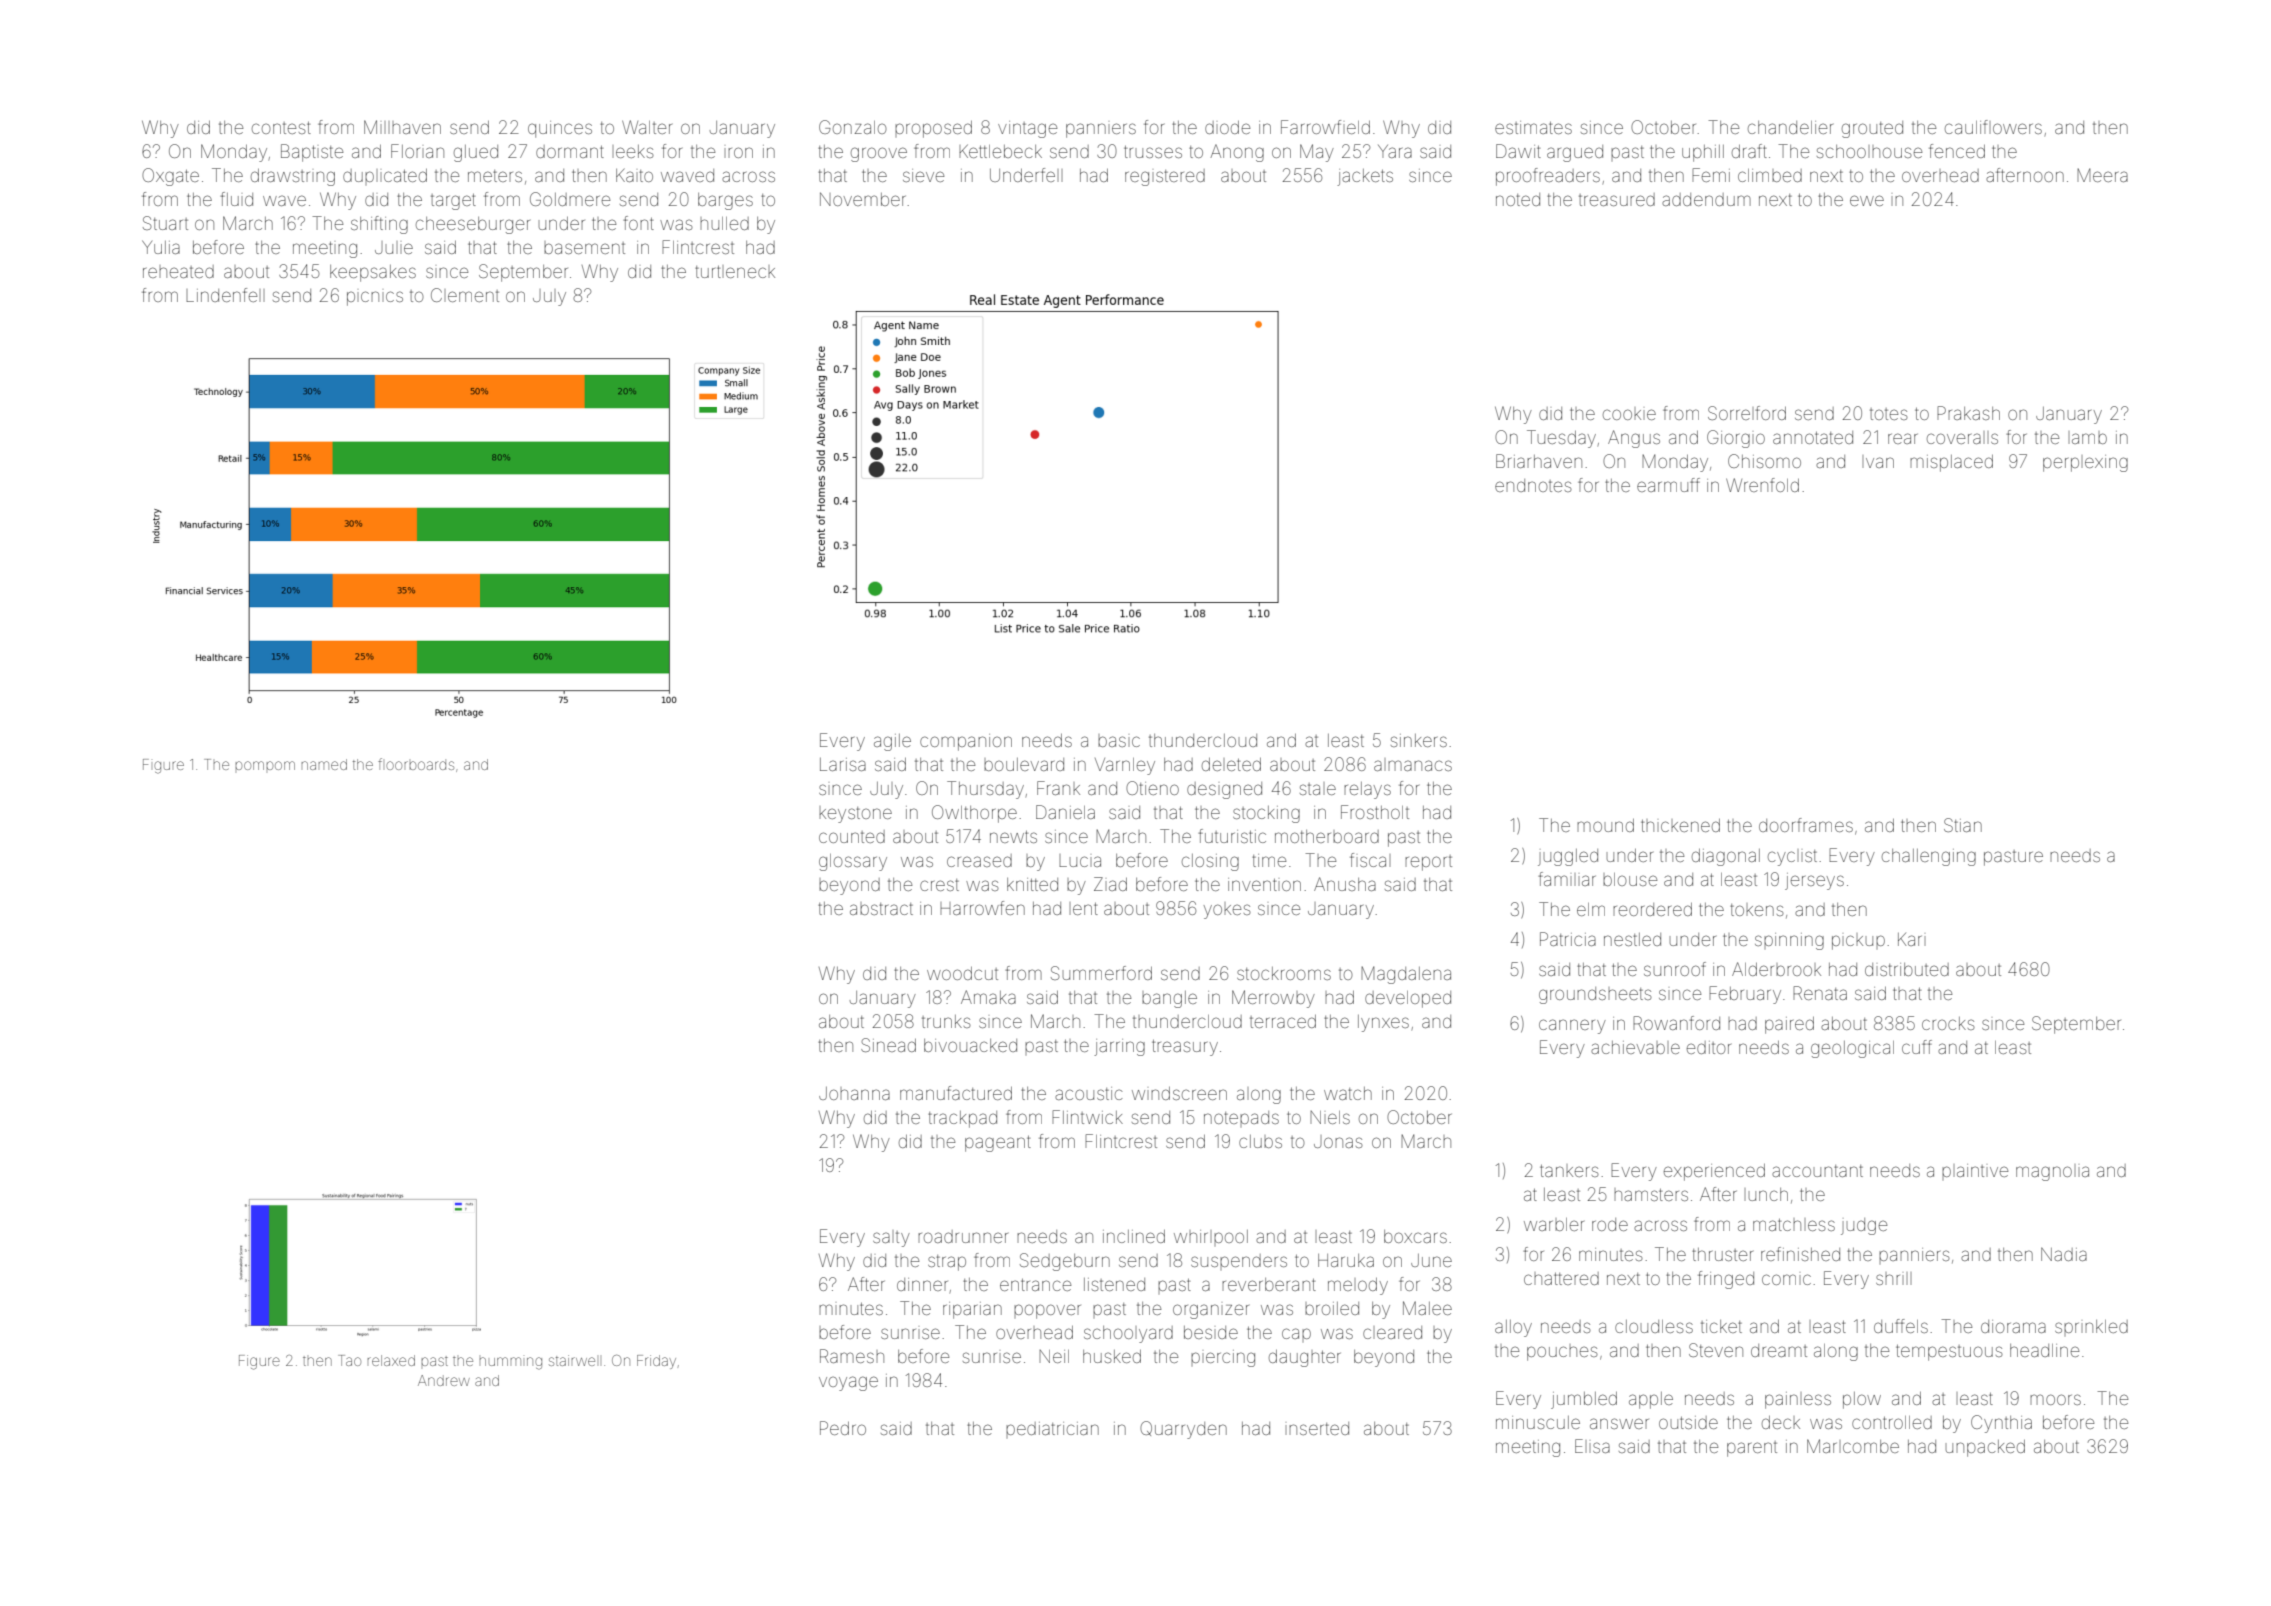  Describe the element at coordinates (265, 765) in the screenshot. I see `pompom` at that location.
